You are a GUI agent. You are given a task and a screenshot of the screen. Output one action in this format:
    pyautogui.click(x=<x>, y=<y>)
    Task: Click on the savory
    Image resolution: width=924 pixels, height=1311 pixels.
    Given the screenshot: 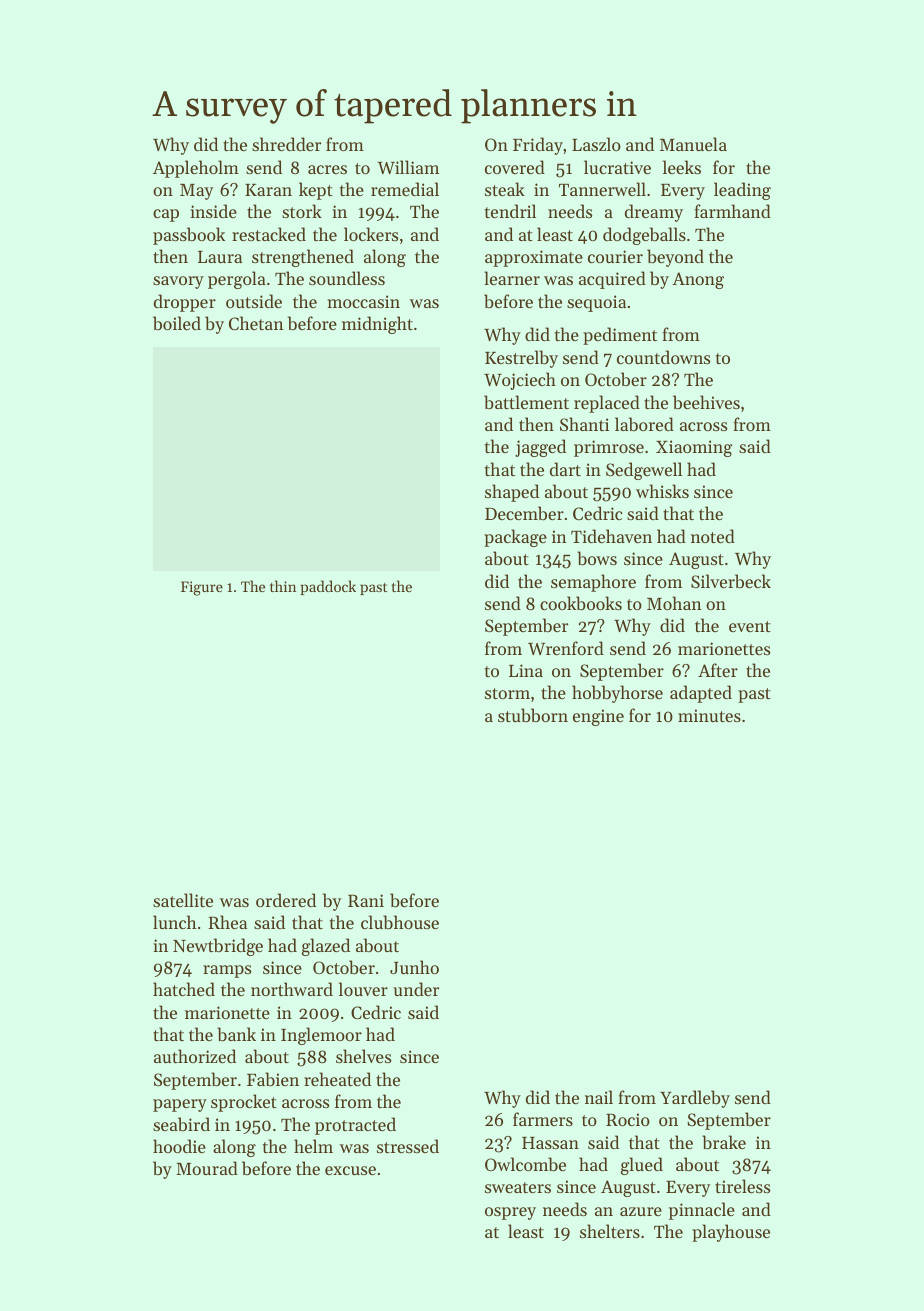 What is the action you would take?
    pyautogui.click(x=178, y=282)
